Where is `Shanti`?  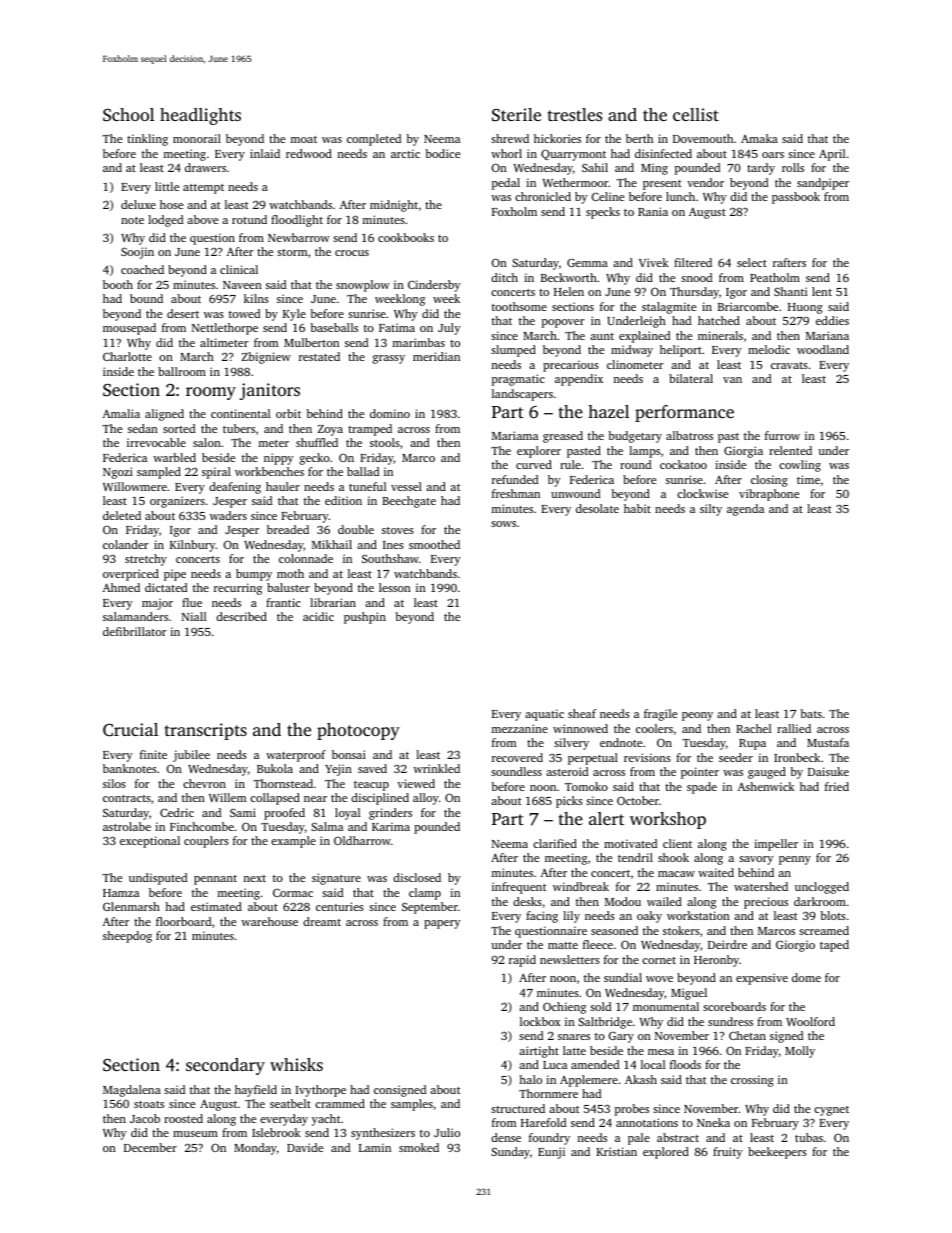
Shanti is located at coordinates (790, 291).
